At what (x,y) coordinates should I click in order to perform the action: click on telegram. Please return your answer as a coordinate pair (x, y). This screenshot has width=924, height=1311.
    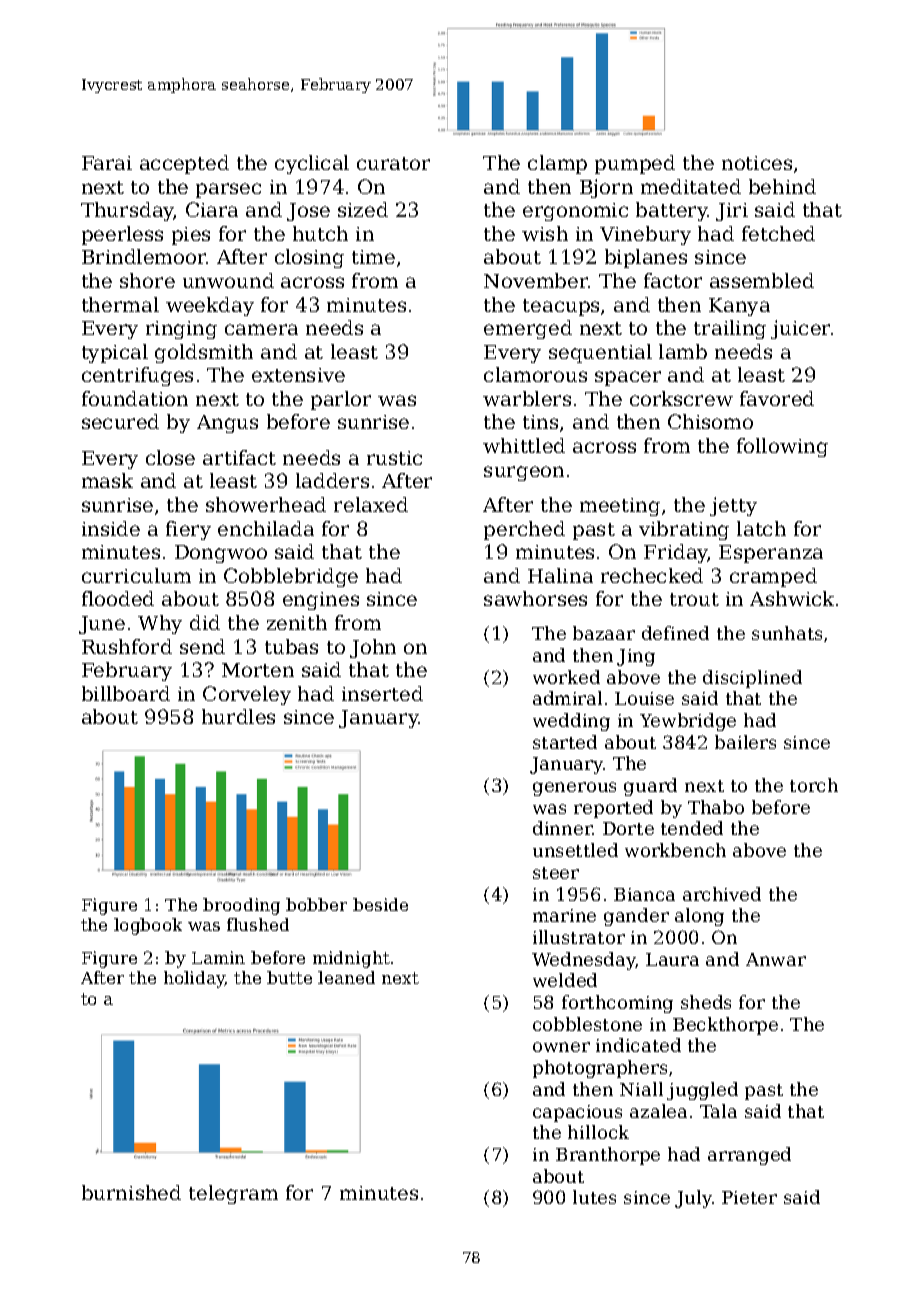
    Looking at the image, I should click on (233, 1194).
